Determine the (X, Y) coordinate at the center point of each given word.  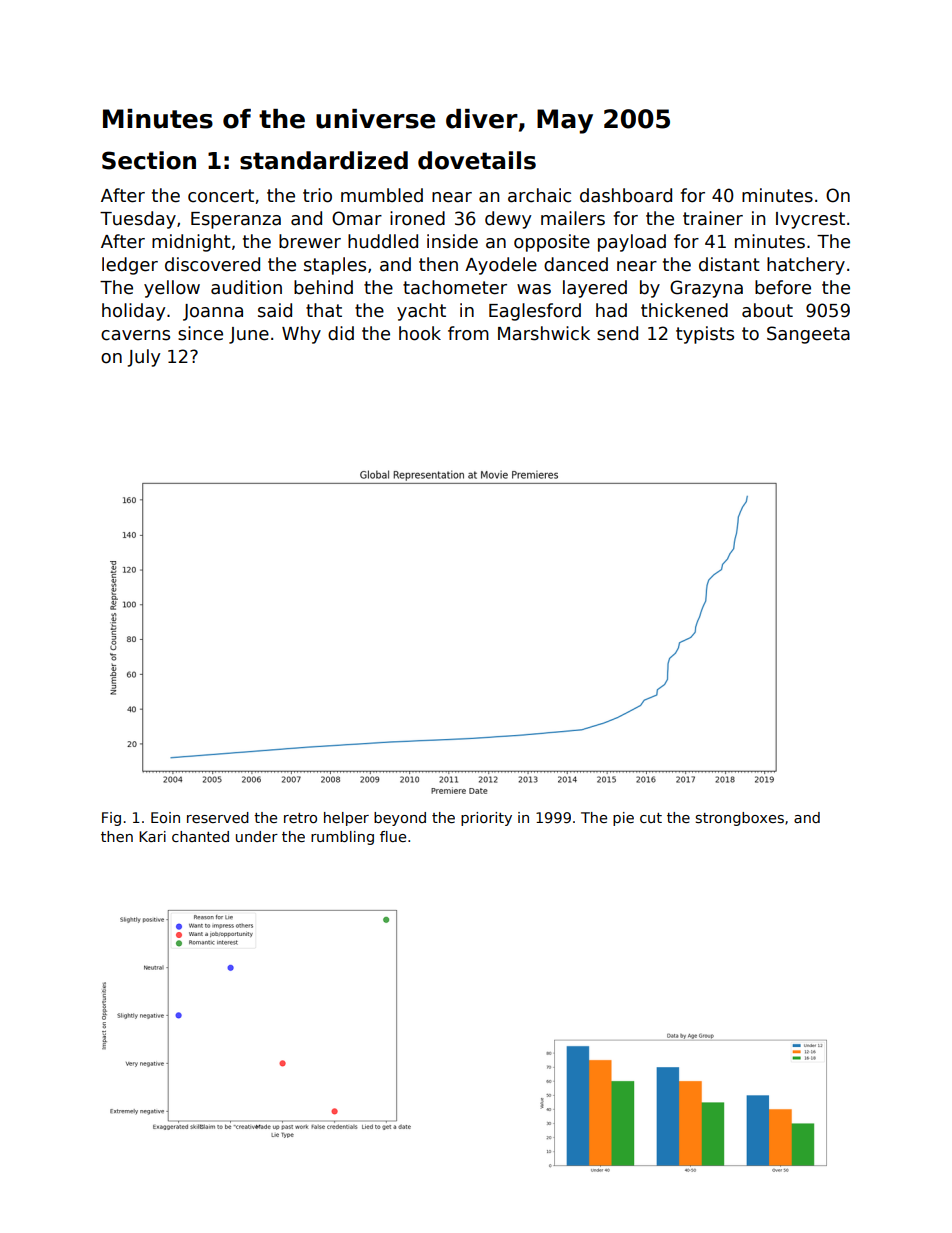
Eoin (165, 817)
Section (149, 160)
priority (486, 819)
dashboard (626, 195)
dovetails (477, 160)
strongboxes (740, 819)
